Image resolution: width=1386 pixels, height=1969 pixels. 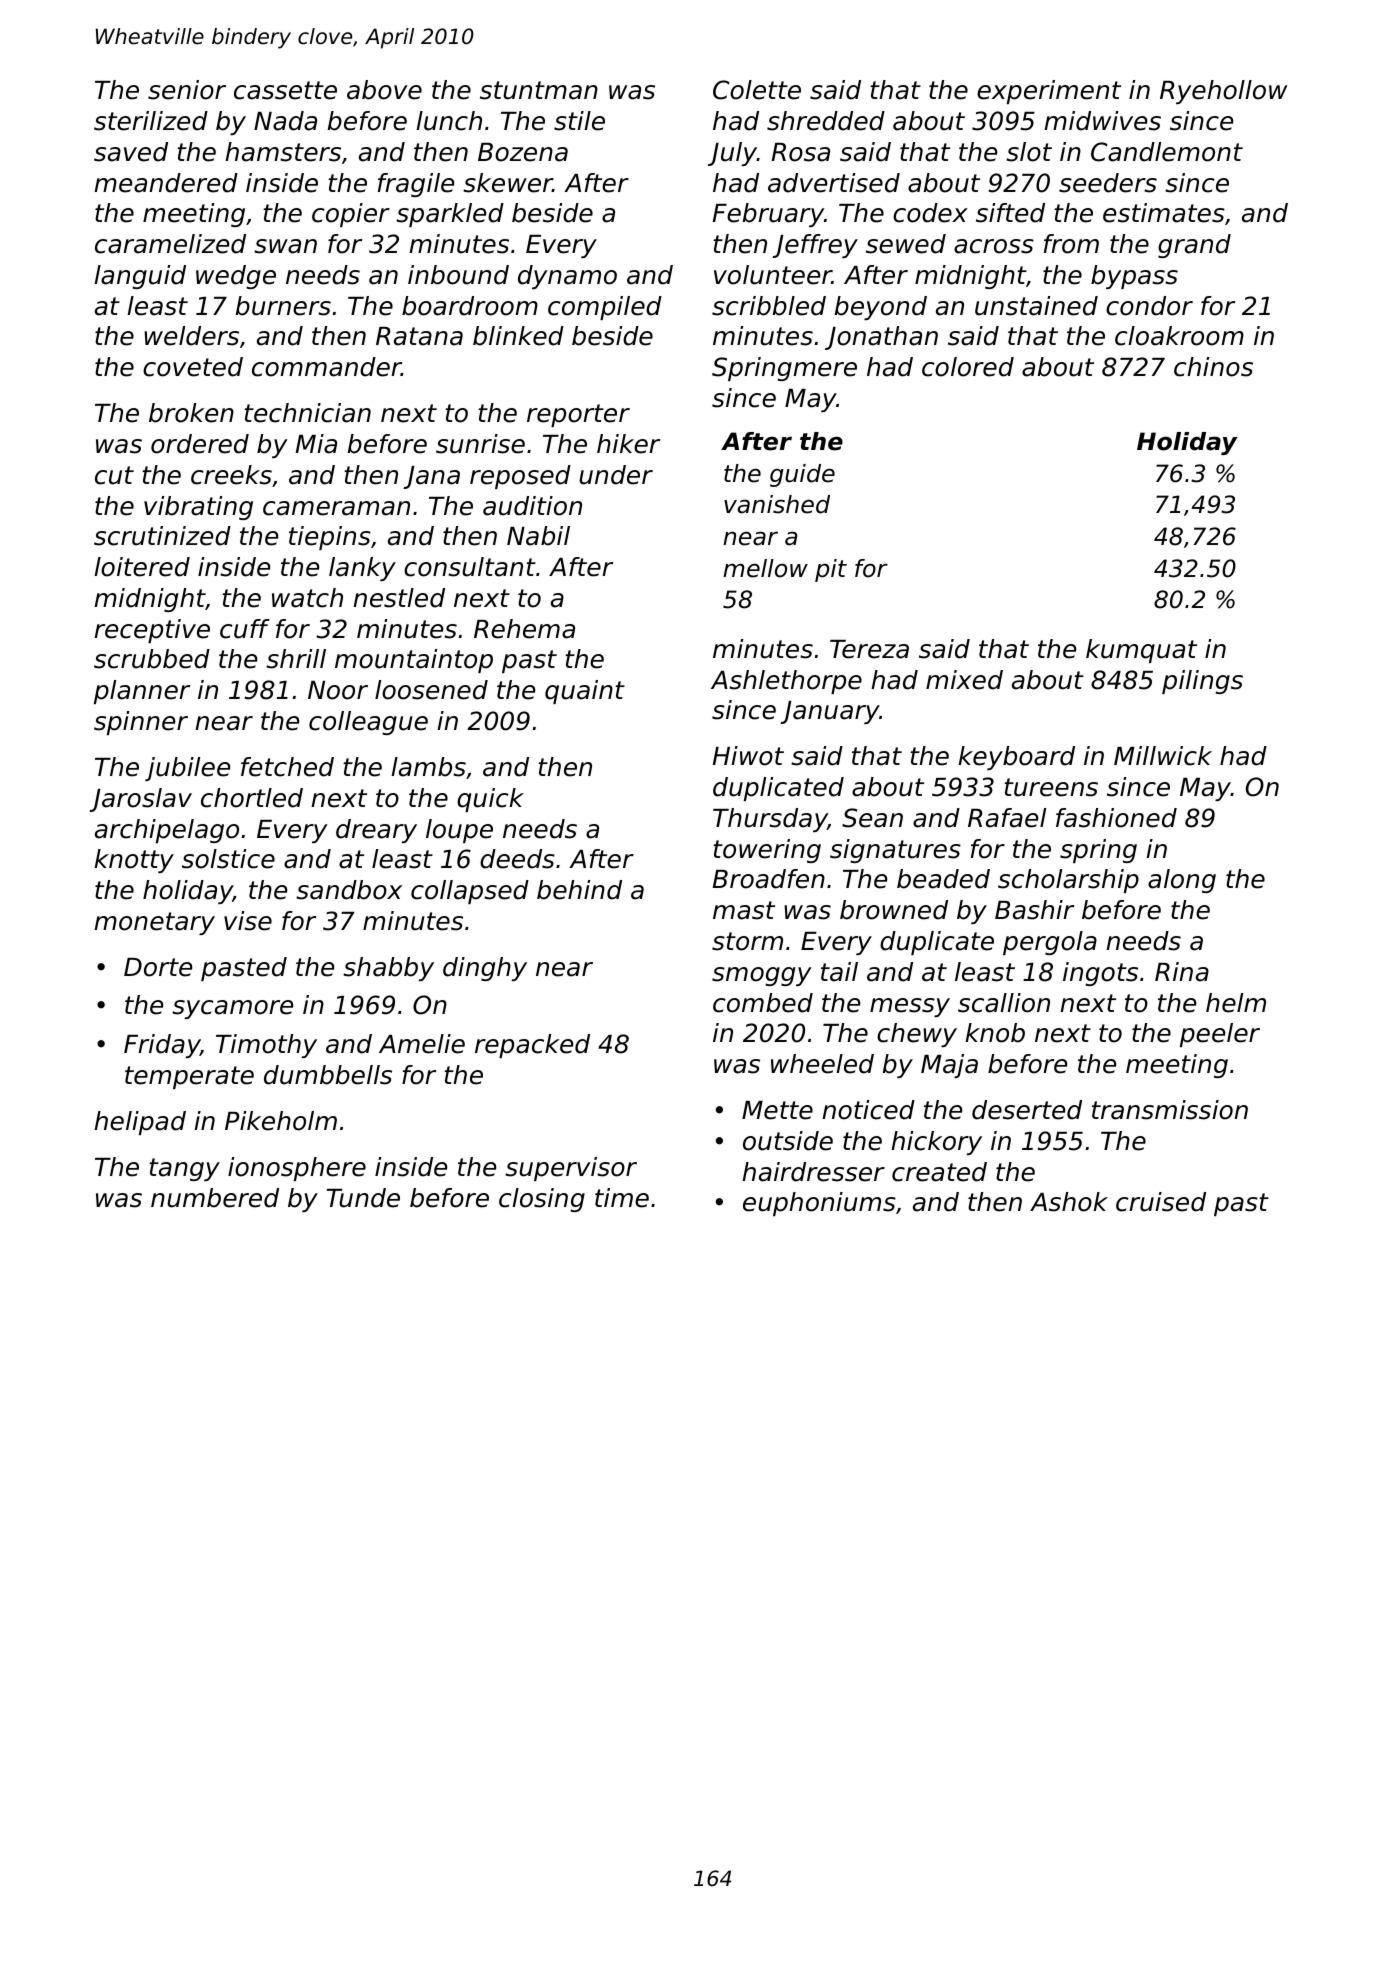 I want to click on consultant, so click(x=470, y=567).
